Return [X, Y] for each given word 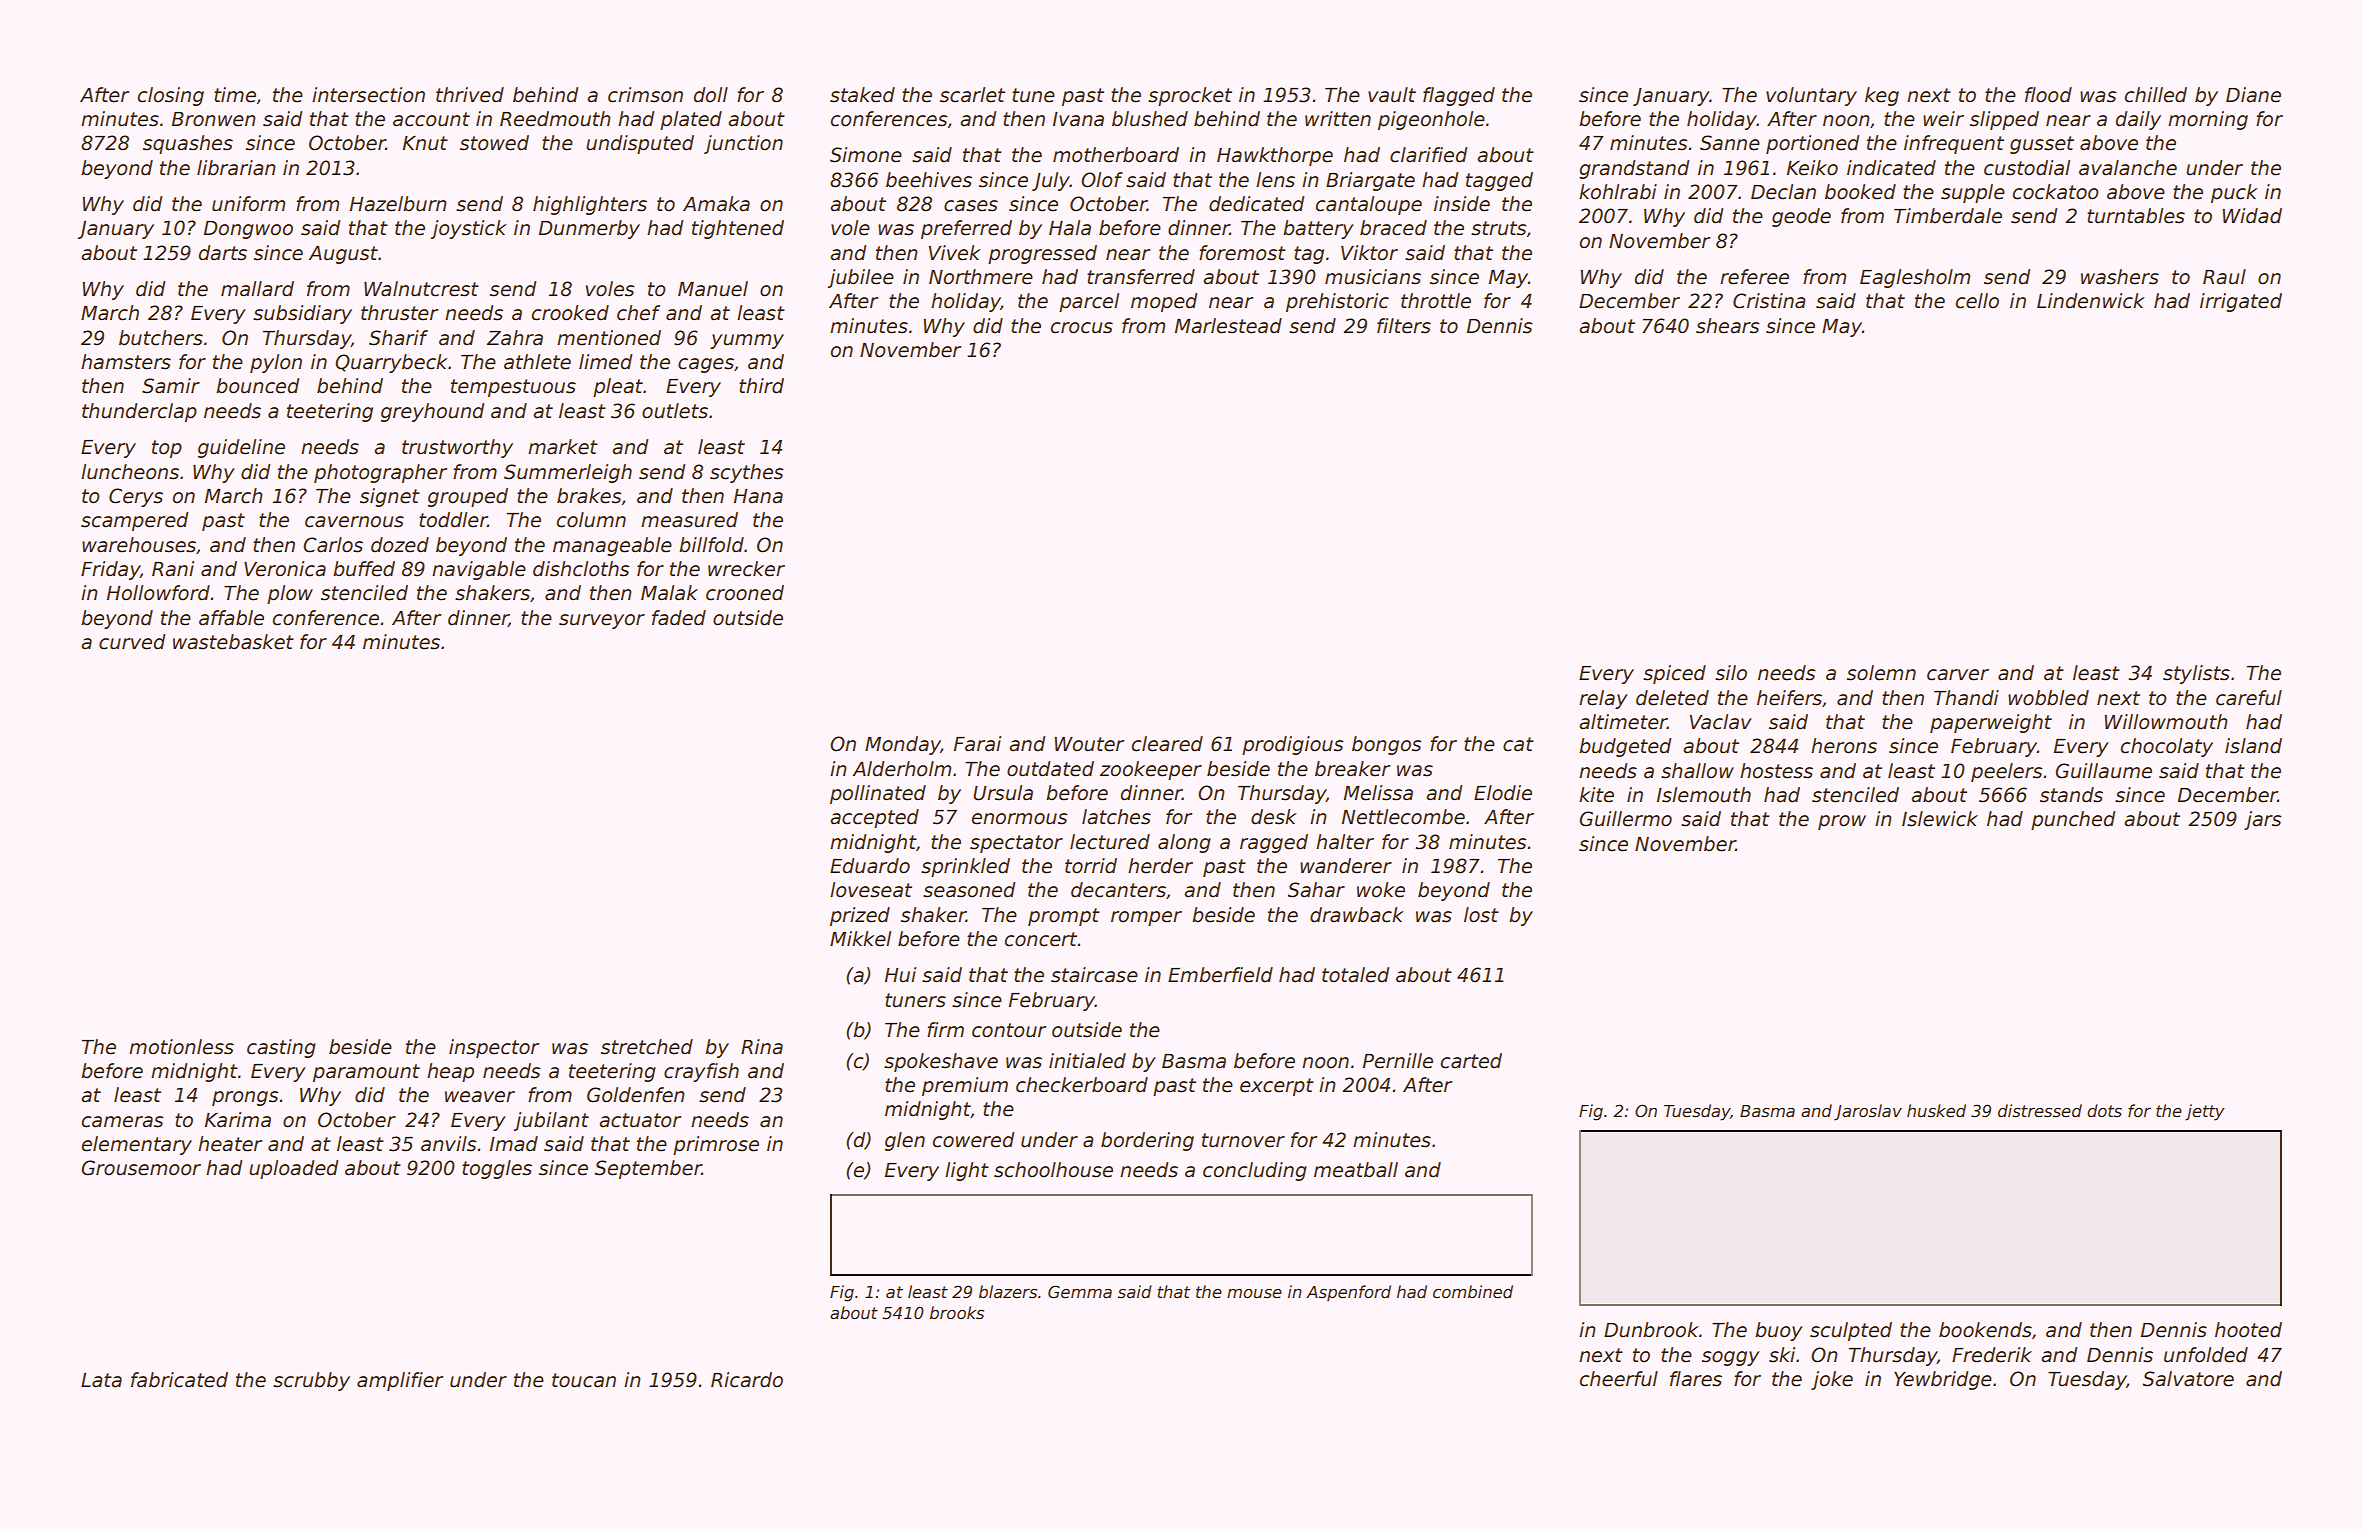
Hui [900, 975]
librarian [236, 168]
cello [1977, 301]
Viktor [1369, 253]
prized [860, 916]
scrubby [311, 1381]
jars [2263, 820]
